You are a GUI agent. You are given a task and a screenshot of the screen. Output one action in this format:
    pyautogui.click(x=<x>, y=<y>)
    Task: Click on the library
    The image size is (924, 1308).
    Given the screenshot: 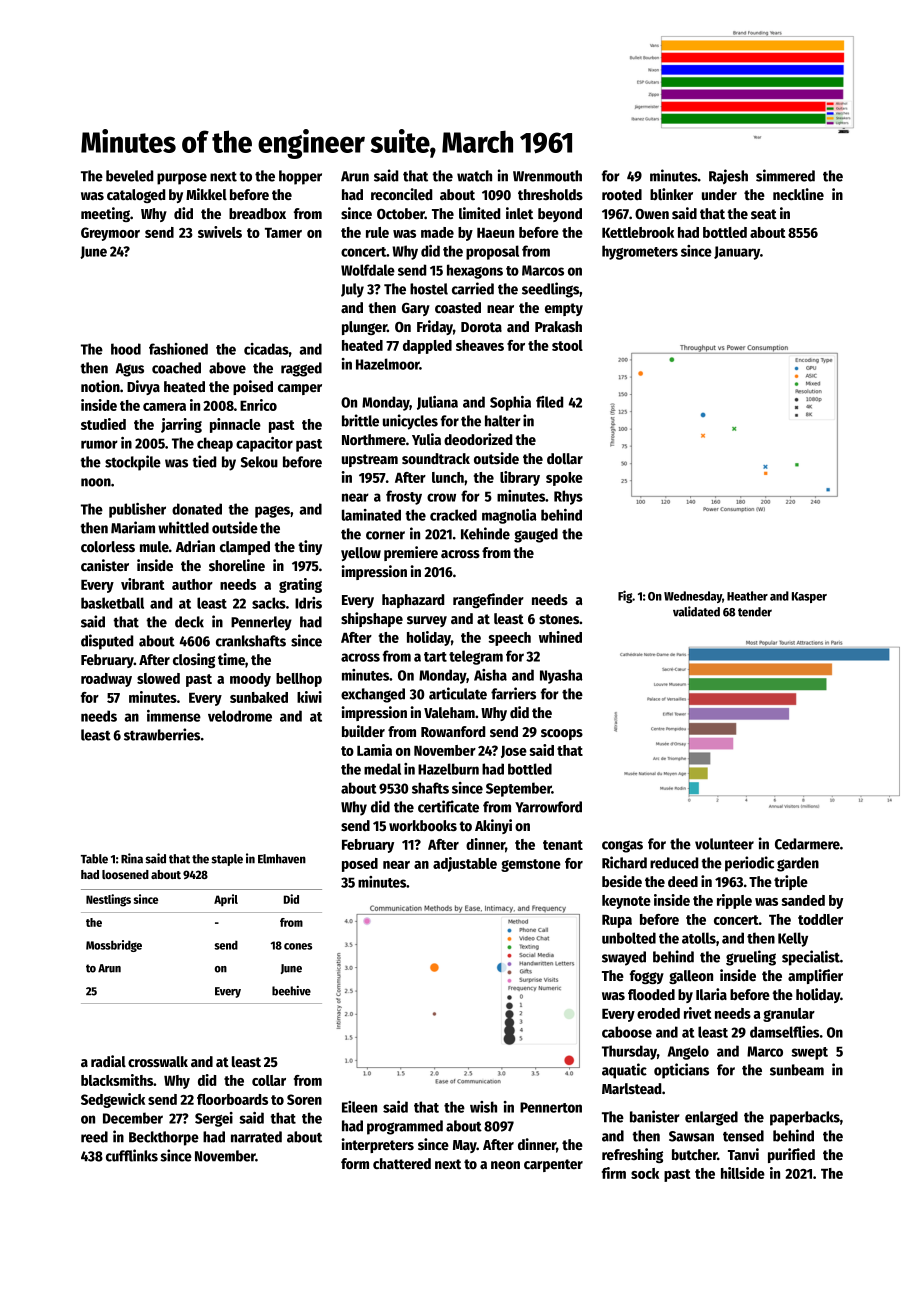 What is the action you would take?
    pyautogui.click(x=520, y=478)
